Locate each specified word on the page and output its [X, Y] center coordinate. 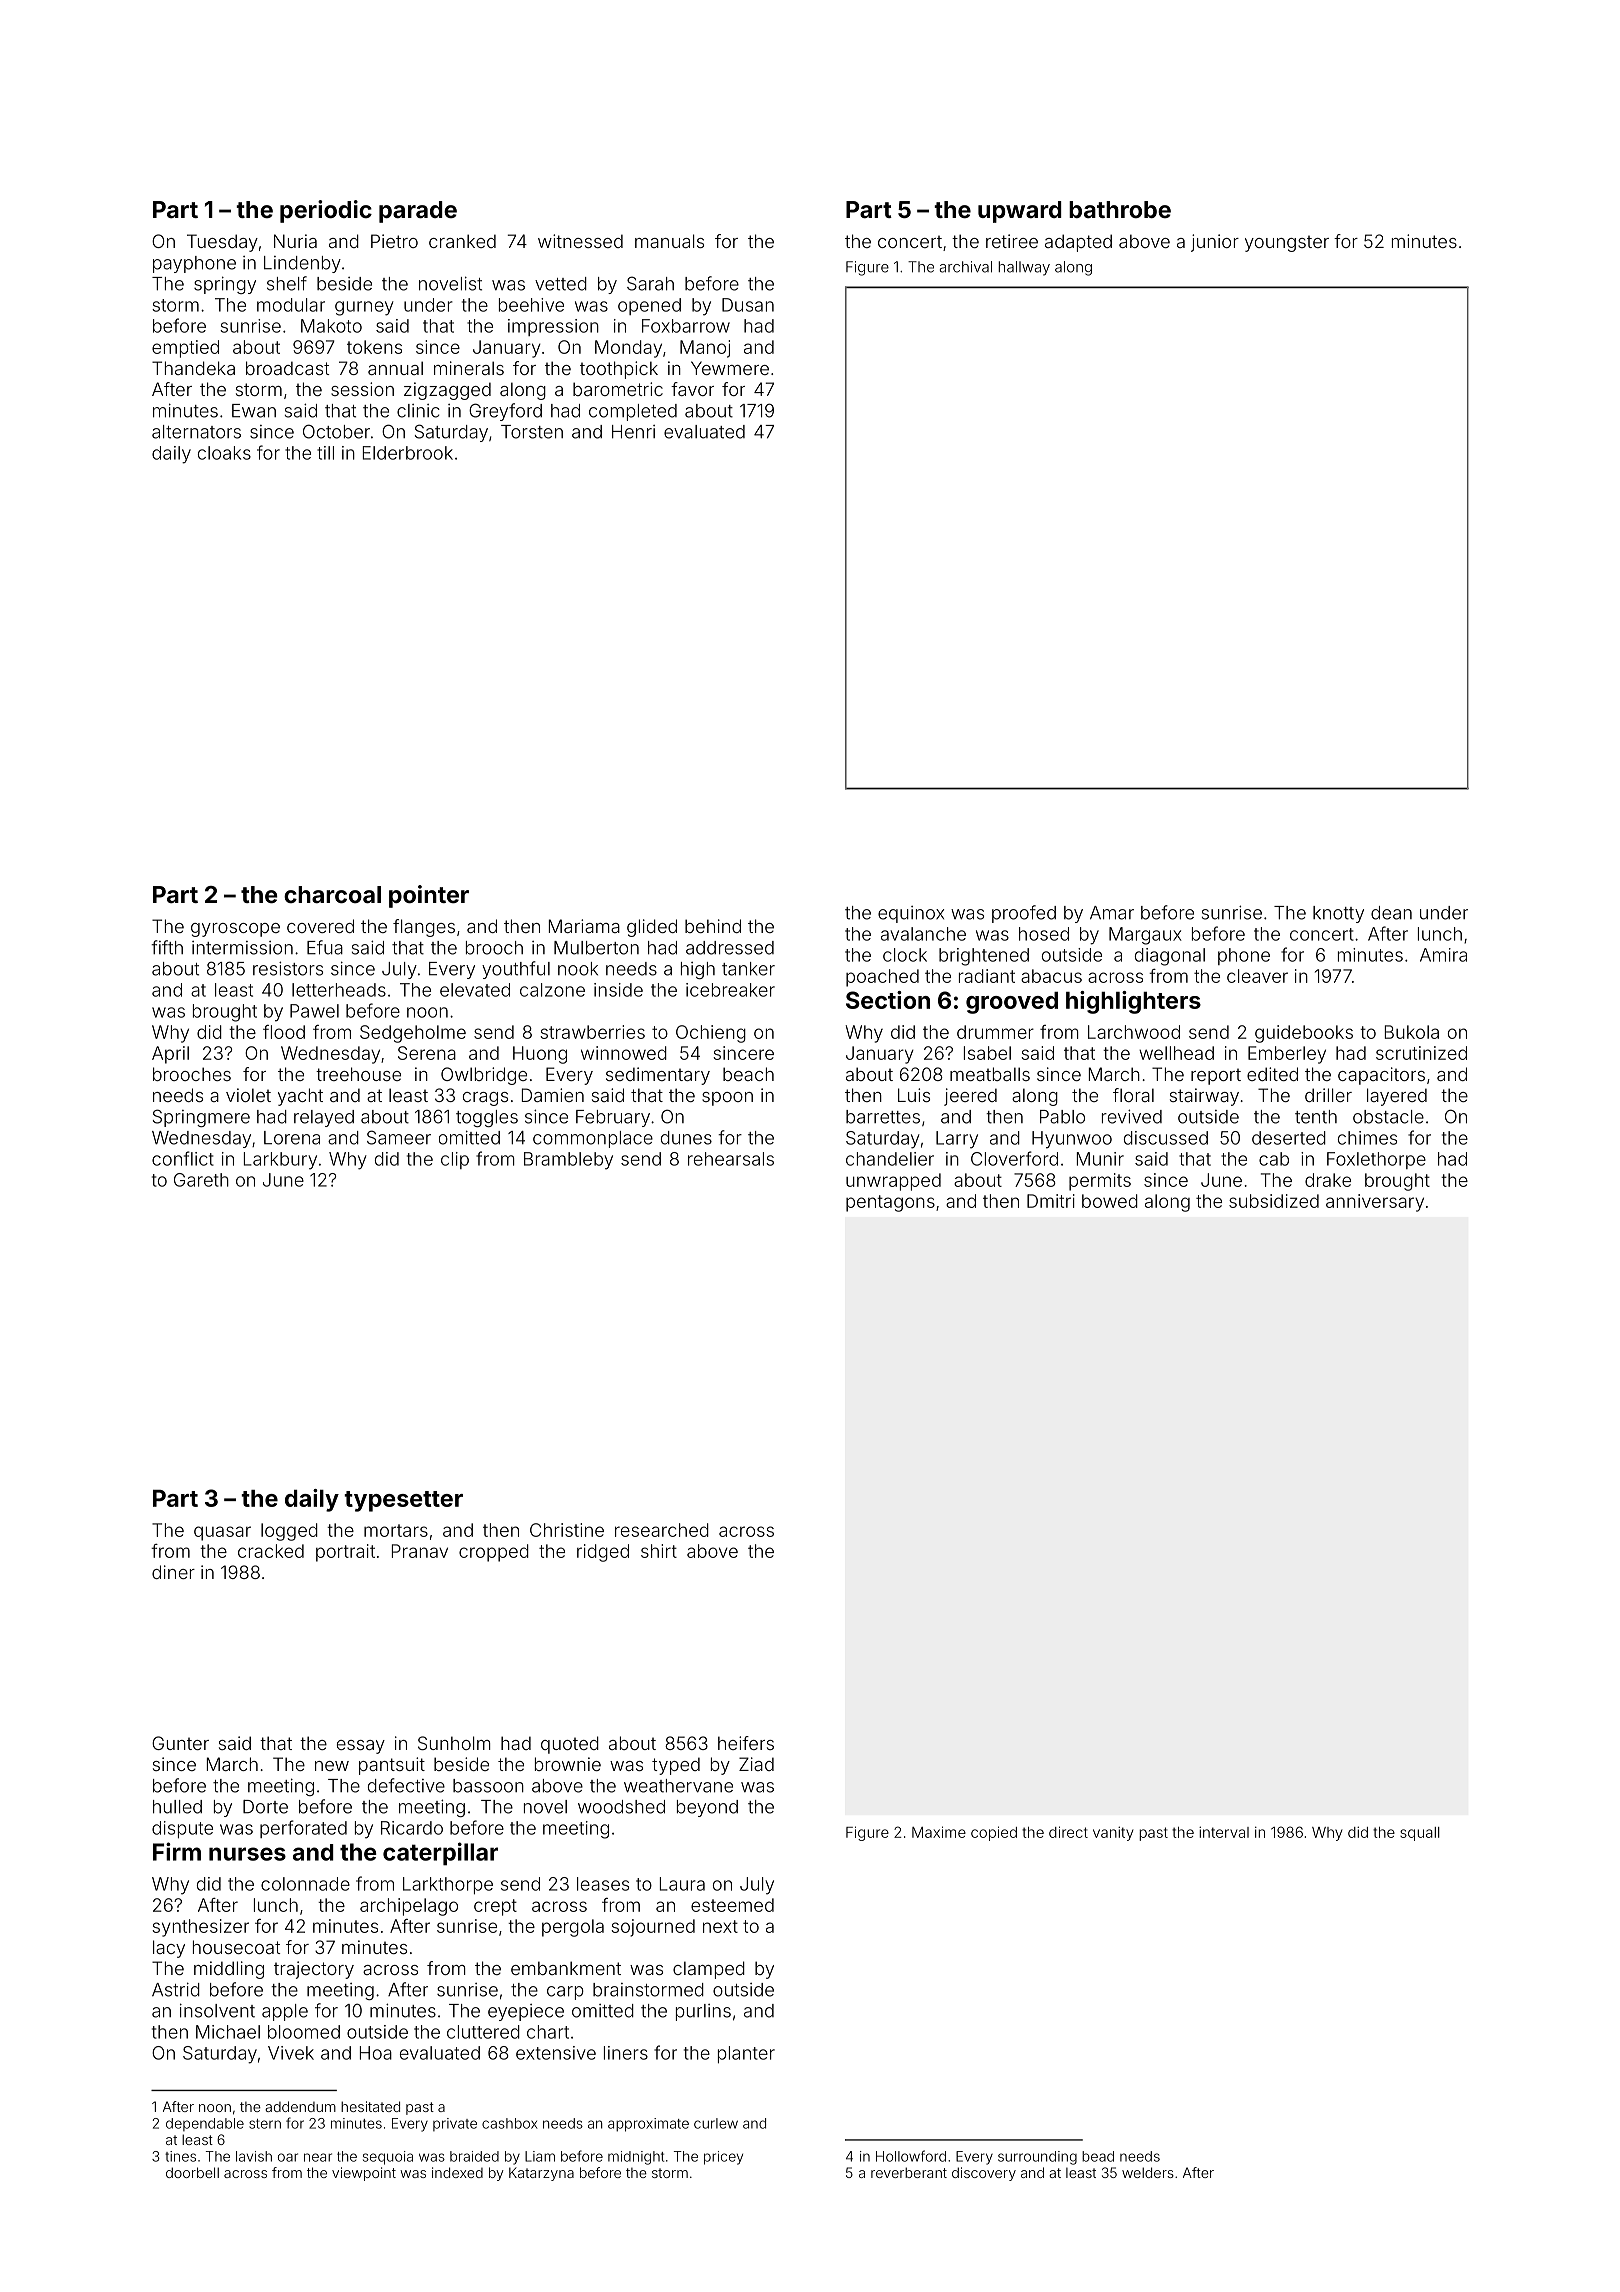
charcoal [332, 894]
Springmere [201, 1118]
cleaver [1257, 976]
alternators [196, 432]
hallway [1024, 268]
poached [882, 978]
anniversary [1375, 1203]
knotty [1338, 914]
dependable [205, 2124]
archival [966, 267]
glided [652, 928]
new [332, 1766]
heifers [746, 1743]
